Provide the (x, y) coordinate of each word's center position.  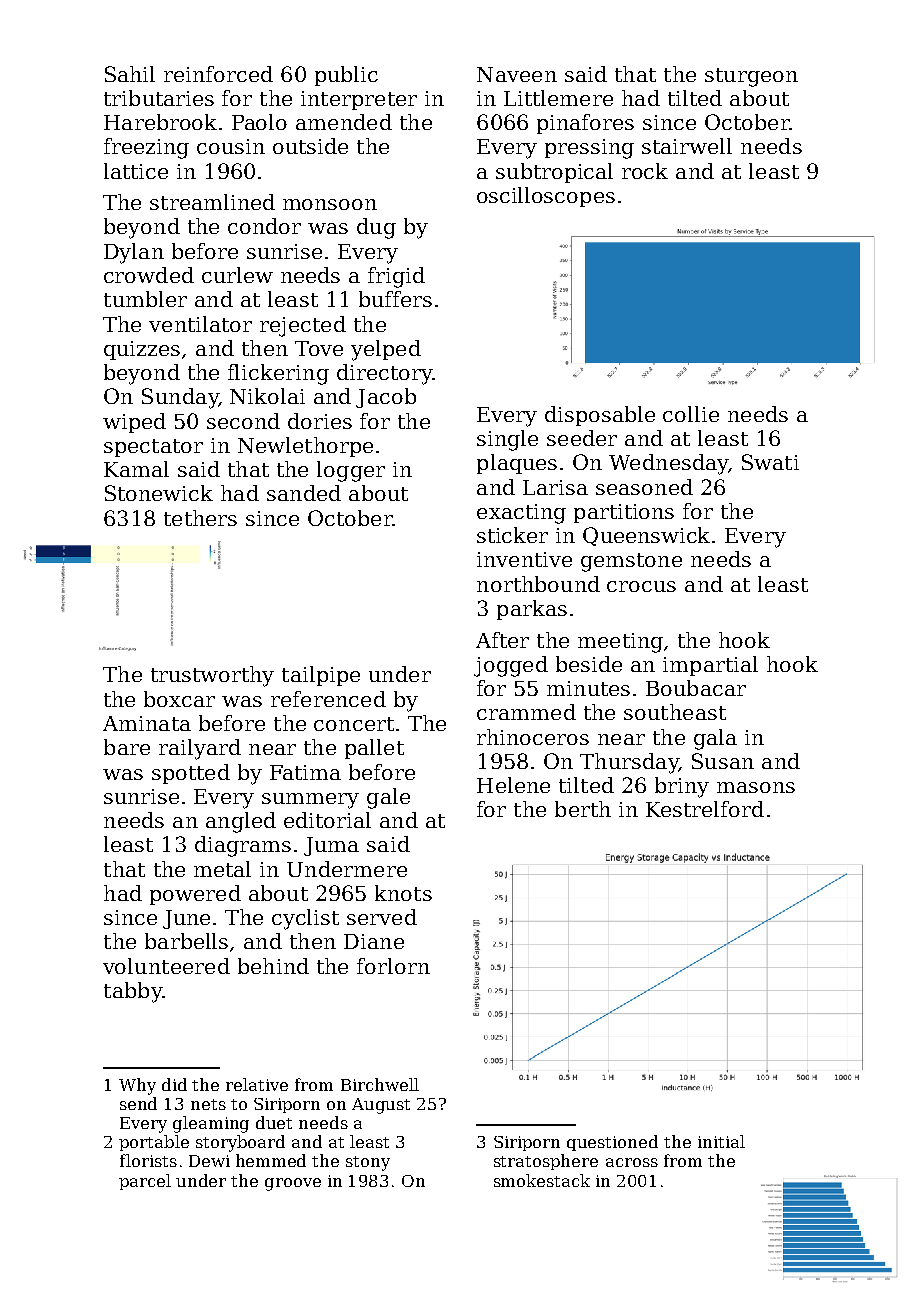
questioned (612, 1143)
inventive (524, 559)
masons (756, 787)
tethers (200, 518)
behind (273, 966)
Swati (770, 462)
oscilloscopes (546, 197)
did (174, 1084)
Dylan (134, 253)
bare (127, 747)
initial (721, 1141)
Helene (513, 785)
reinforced (218, 74)
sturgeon (751, 77)
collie (691, 414)
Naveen (517, 74)
